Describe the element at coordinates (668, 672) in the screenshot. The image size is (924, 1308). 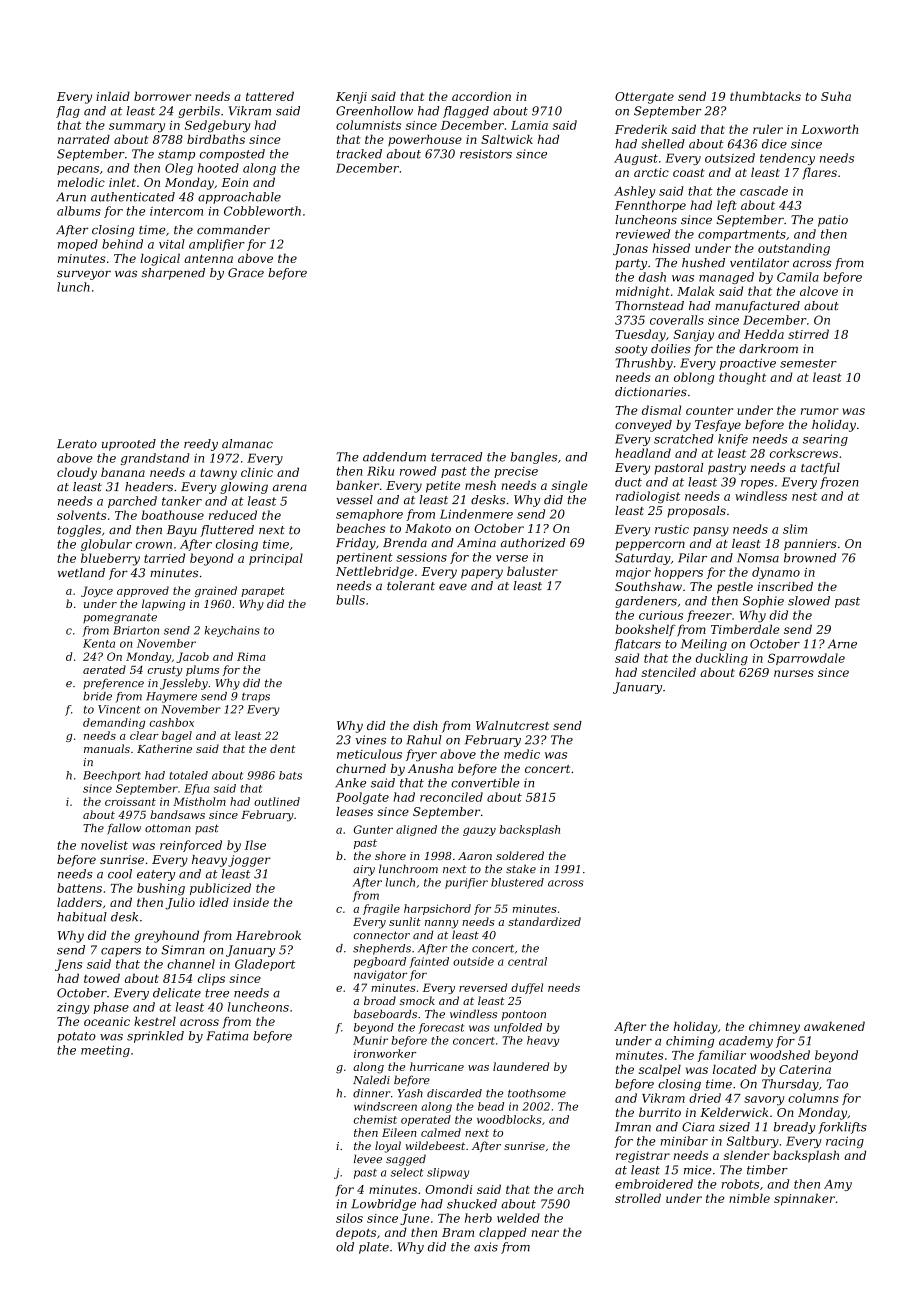
I see `stenciled` at that location.
